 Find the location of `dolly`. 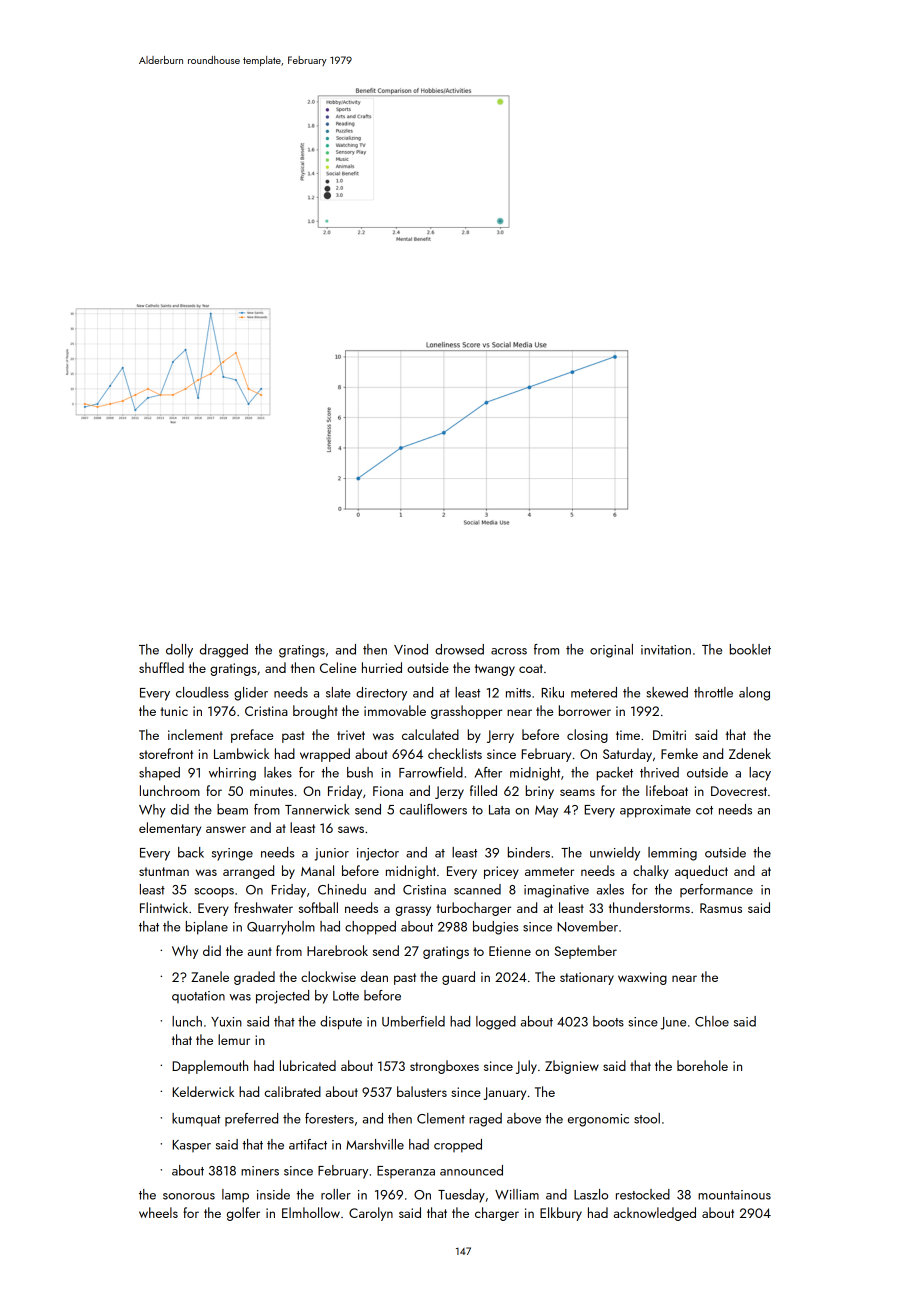

dolly is located at coordinates (179, 651).
